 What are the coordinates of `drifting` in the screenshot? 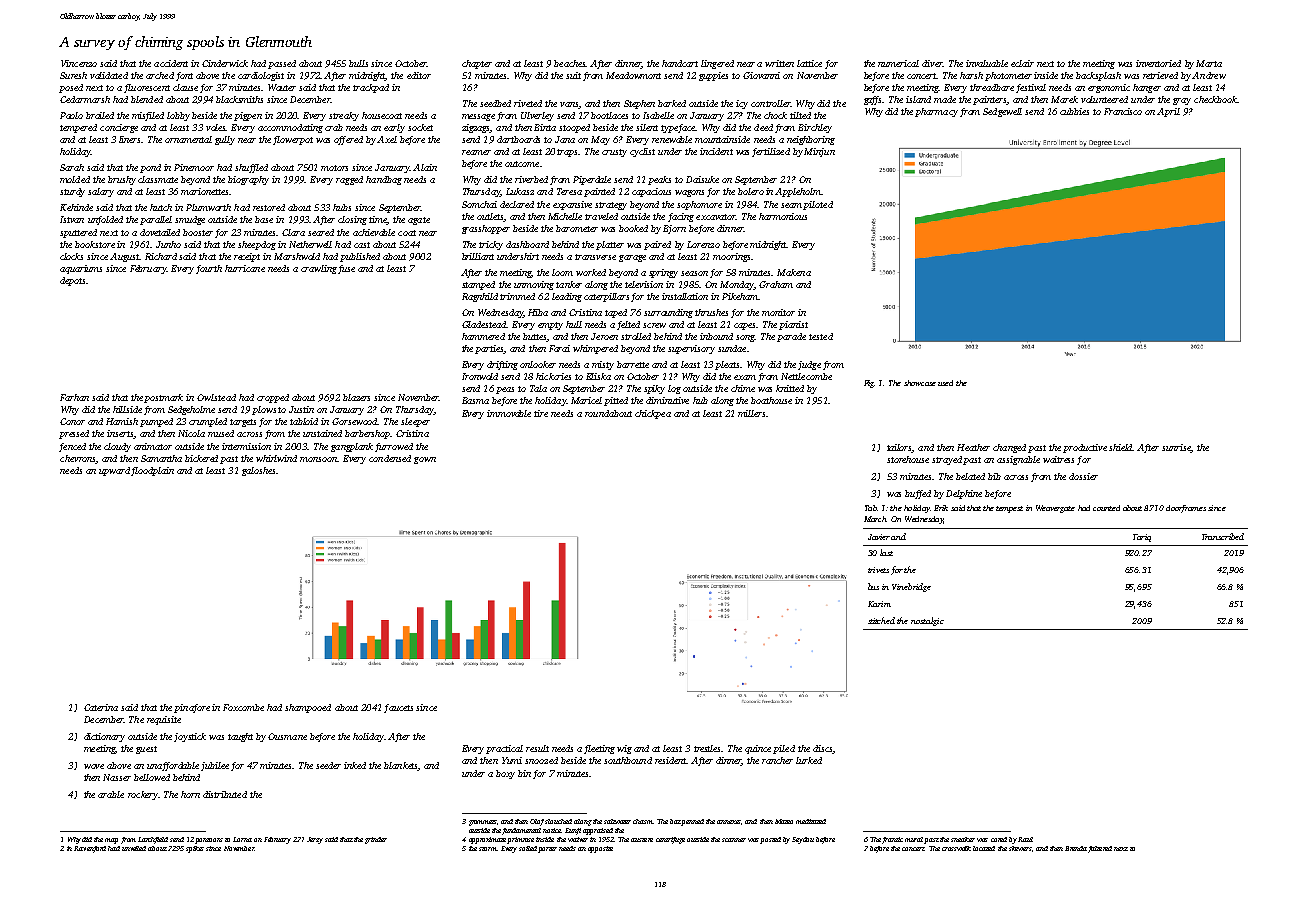 It's located at (502, 365).
